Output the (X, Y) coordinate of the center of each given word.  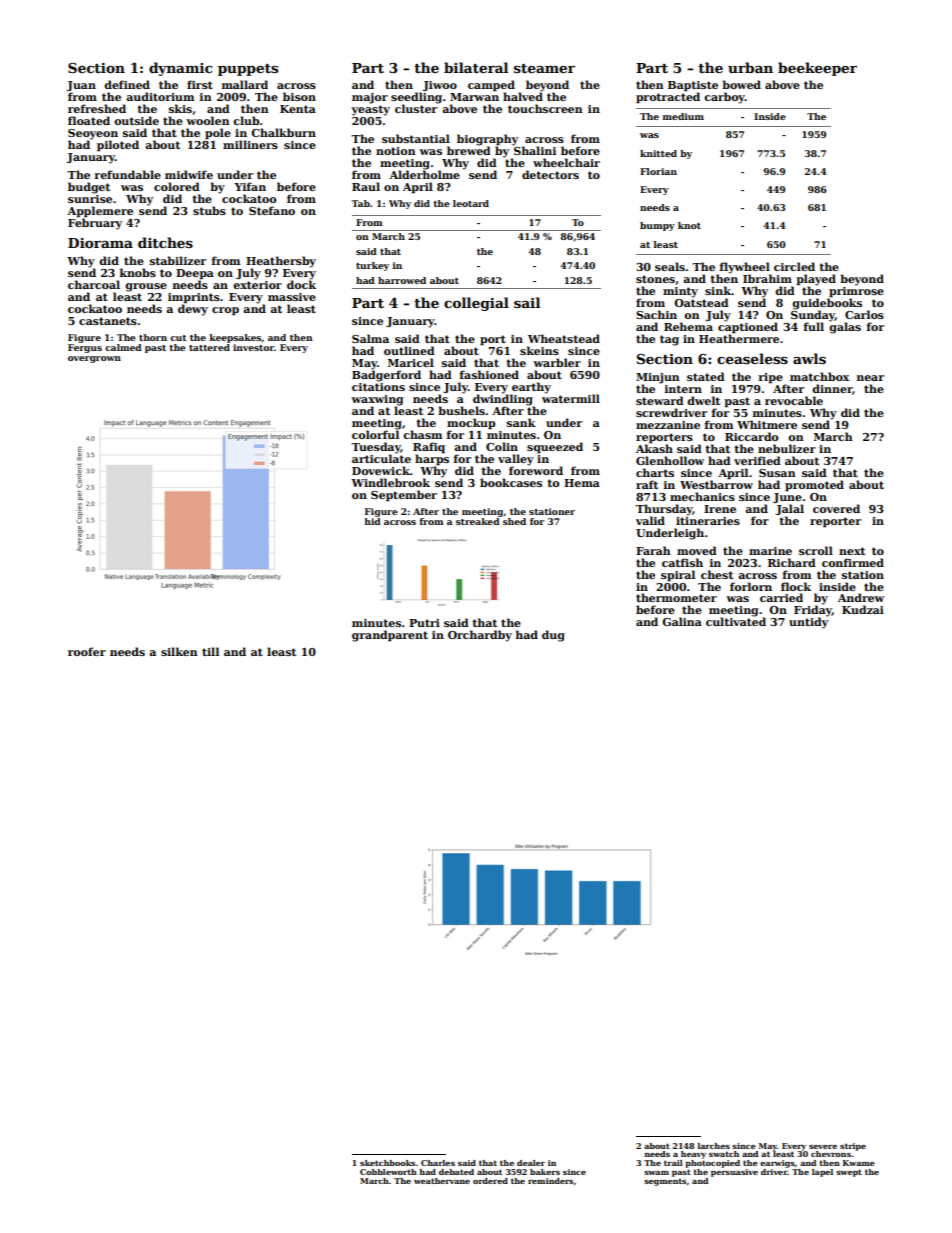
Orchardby (480, 636)
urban (750, 67)
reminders (550, 1181)
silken (179, 651)
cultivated (736, 622)
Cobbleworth (388, 1172)
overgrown (94, 359)
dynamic (180, 69)
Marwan (474, 97)
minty (680, 292)
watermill (571, 398)
